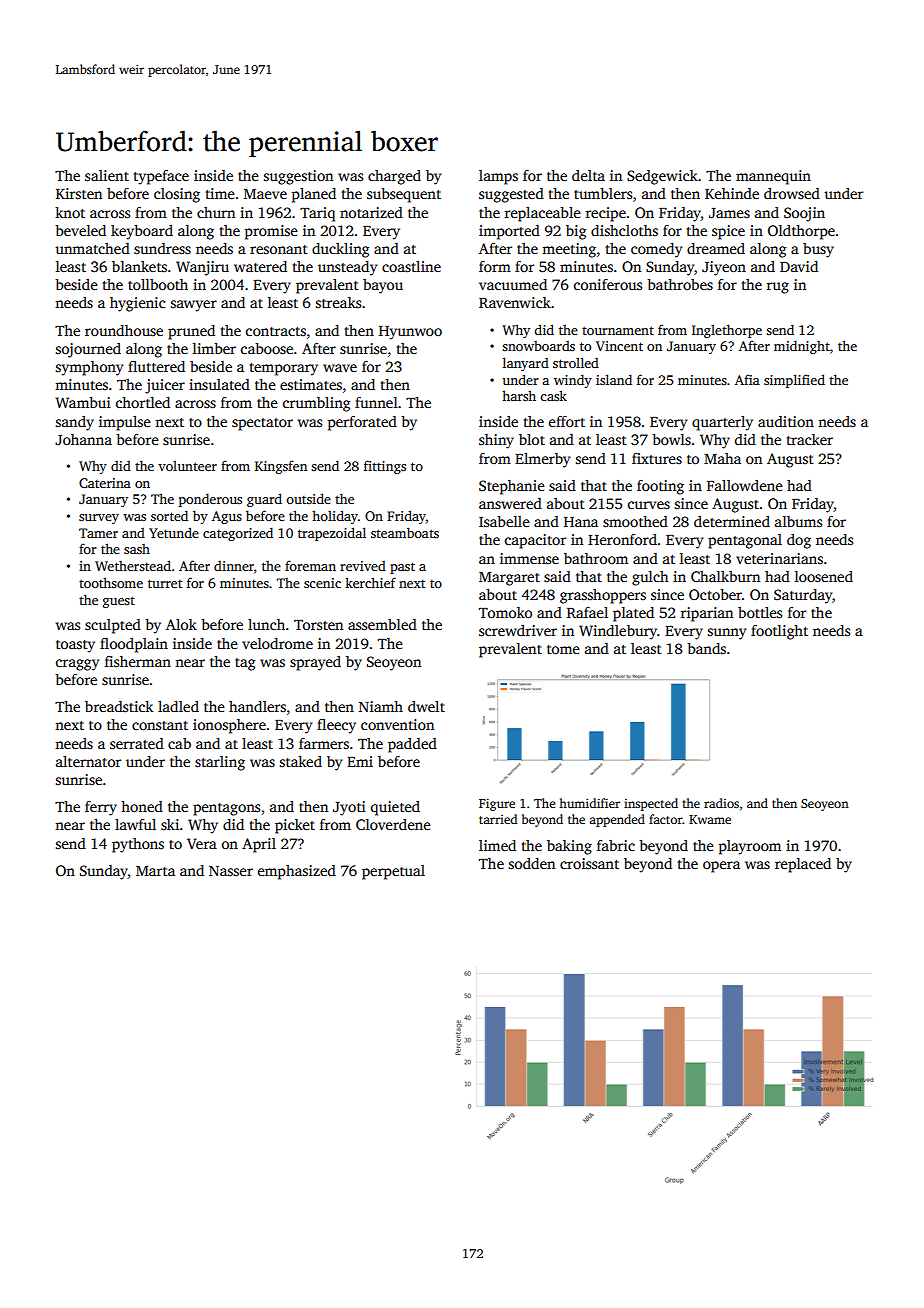  I want to click on Kehinde, so click(732, 193).
